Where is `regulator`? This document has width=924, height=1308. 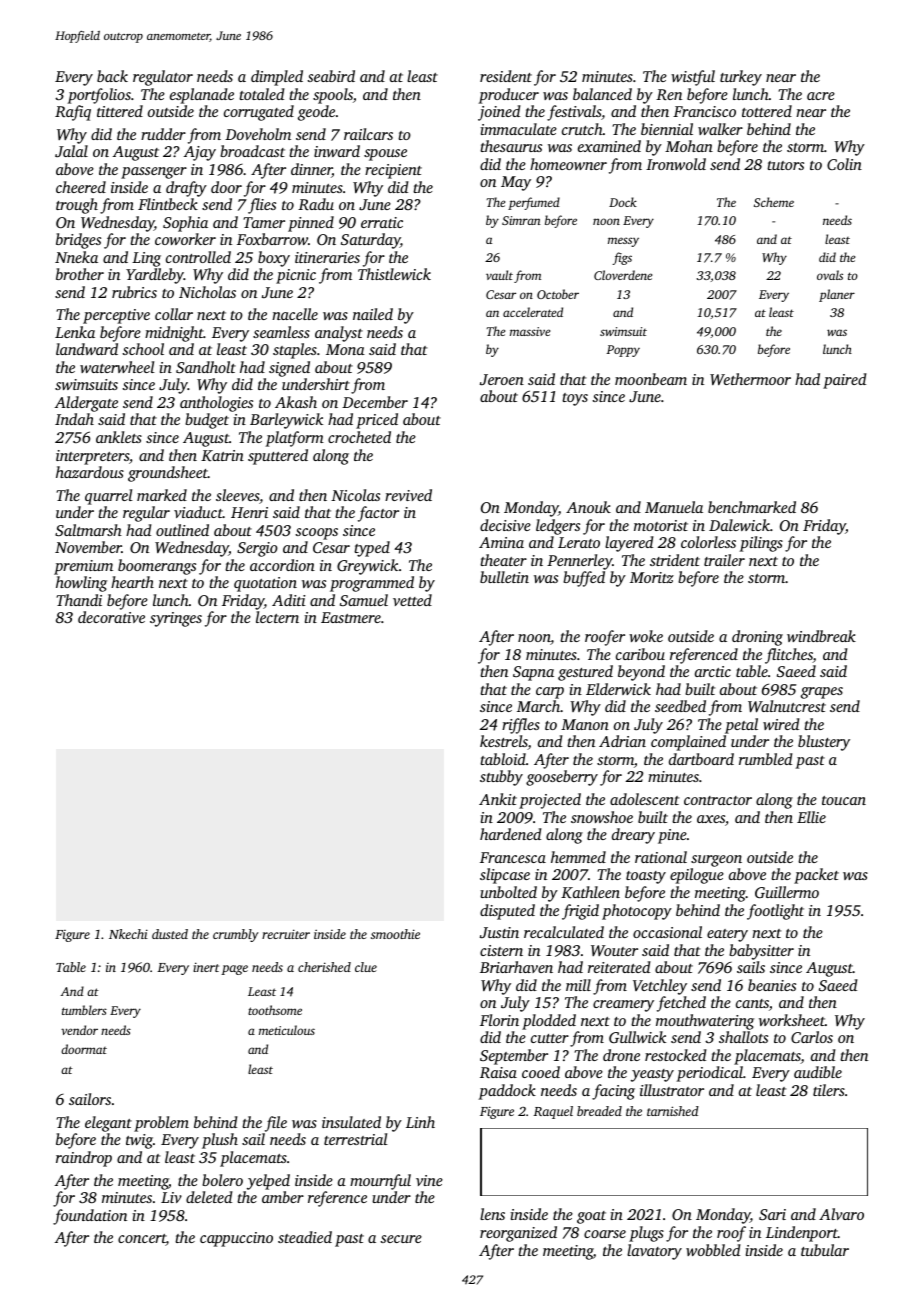 regulator is located at coordinates (163, 78).
